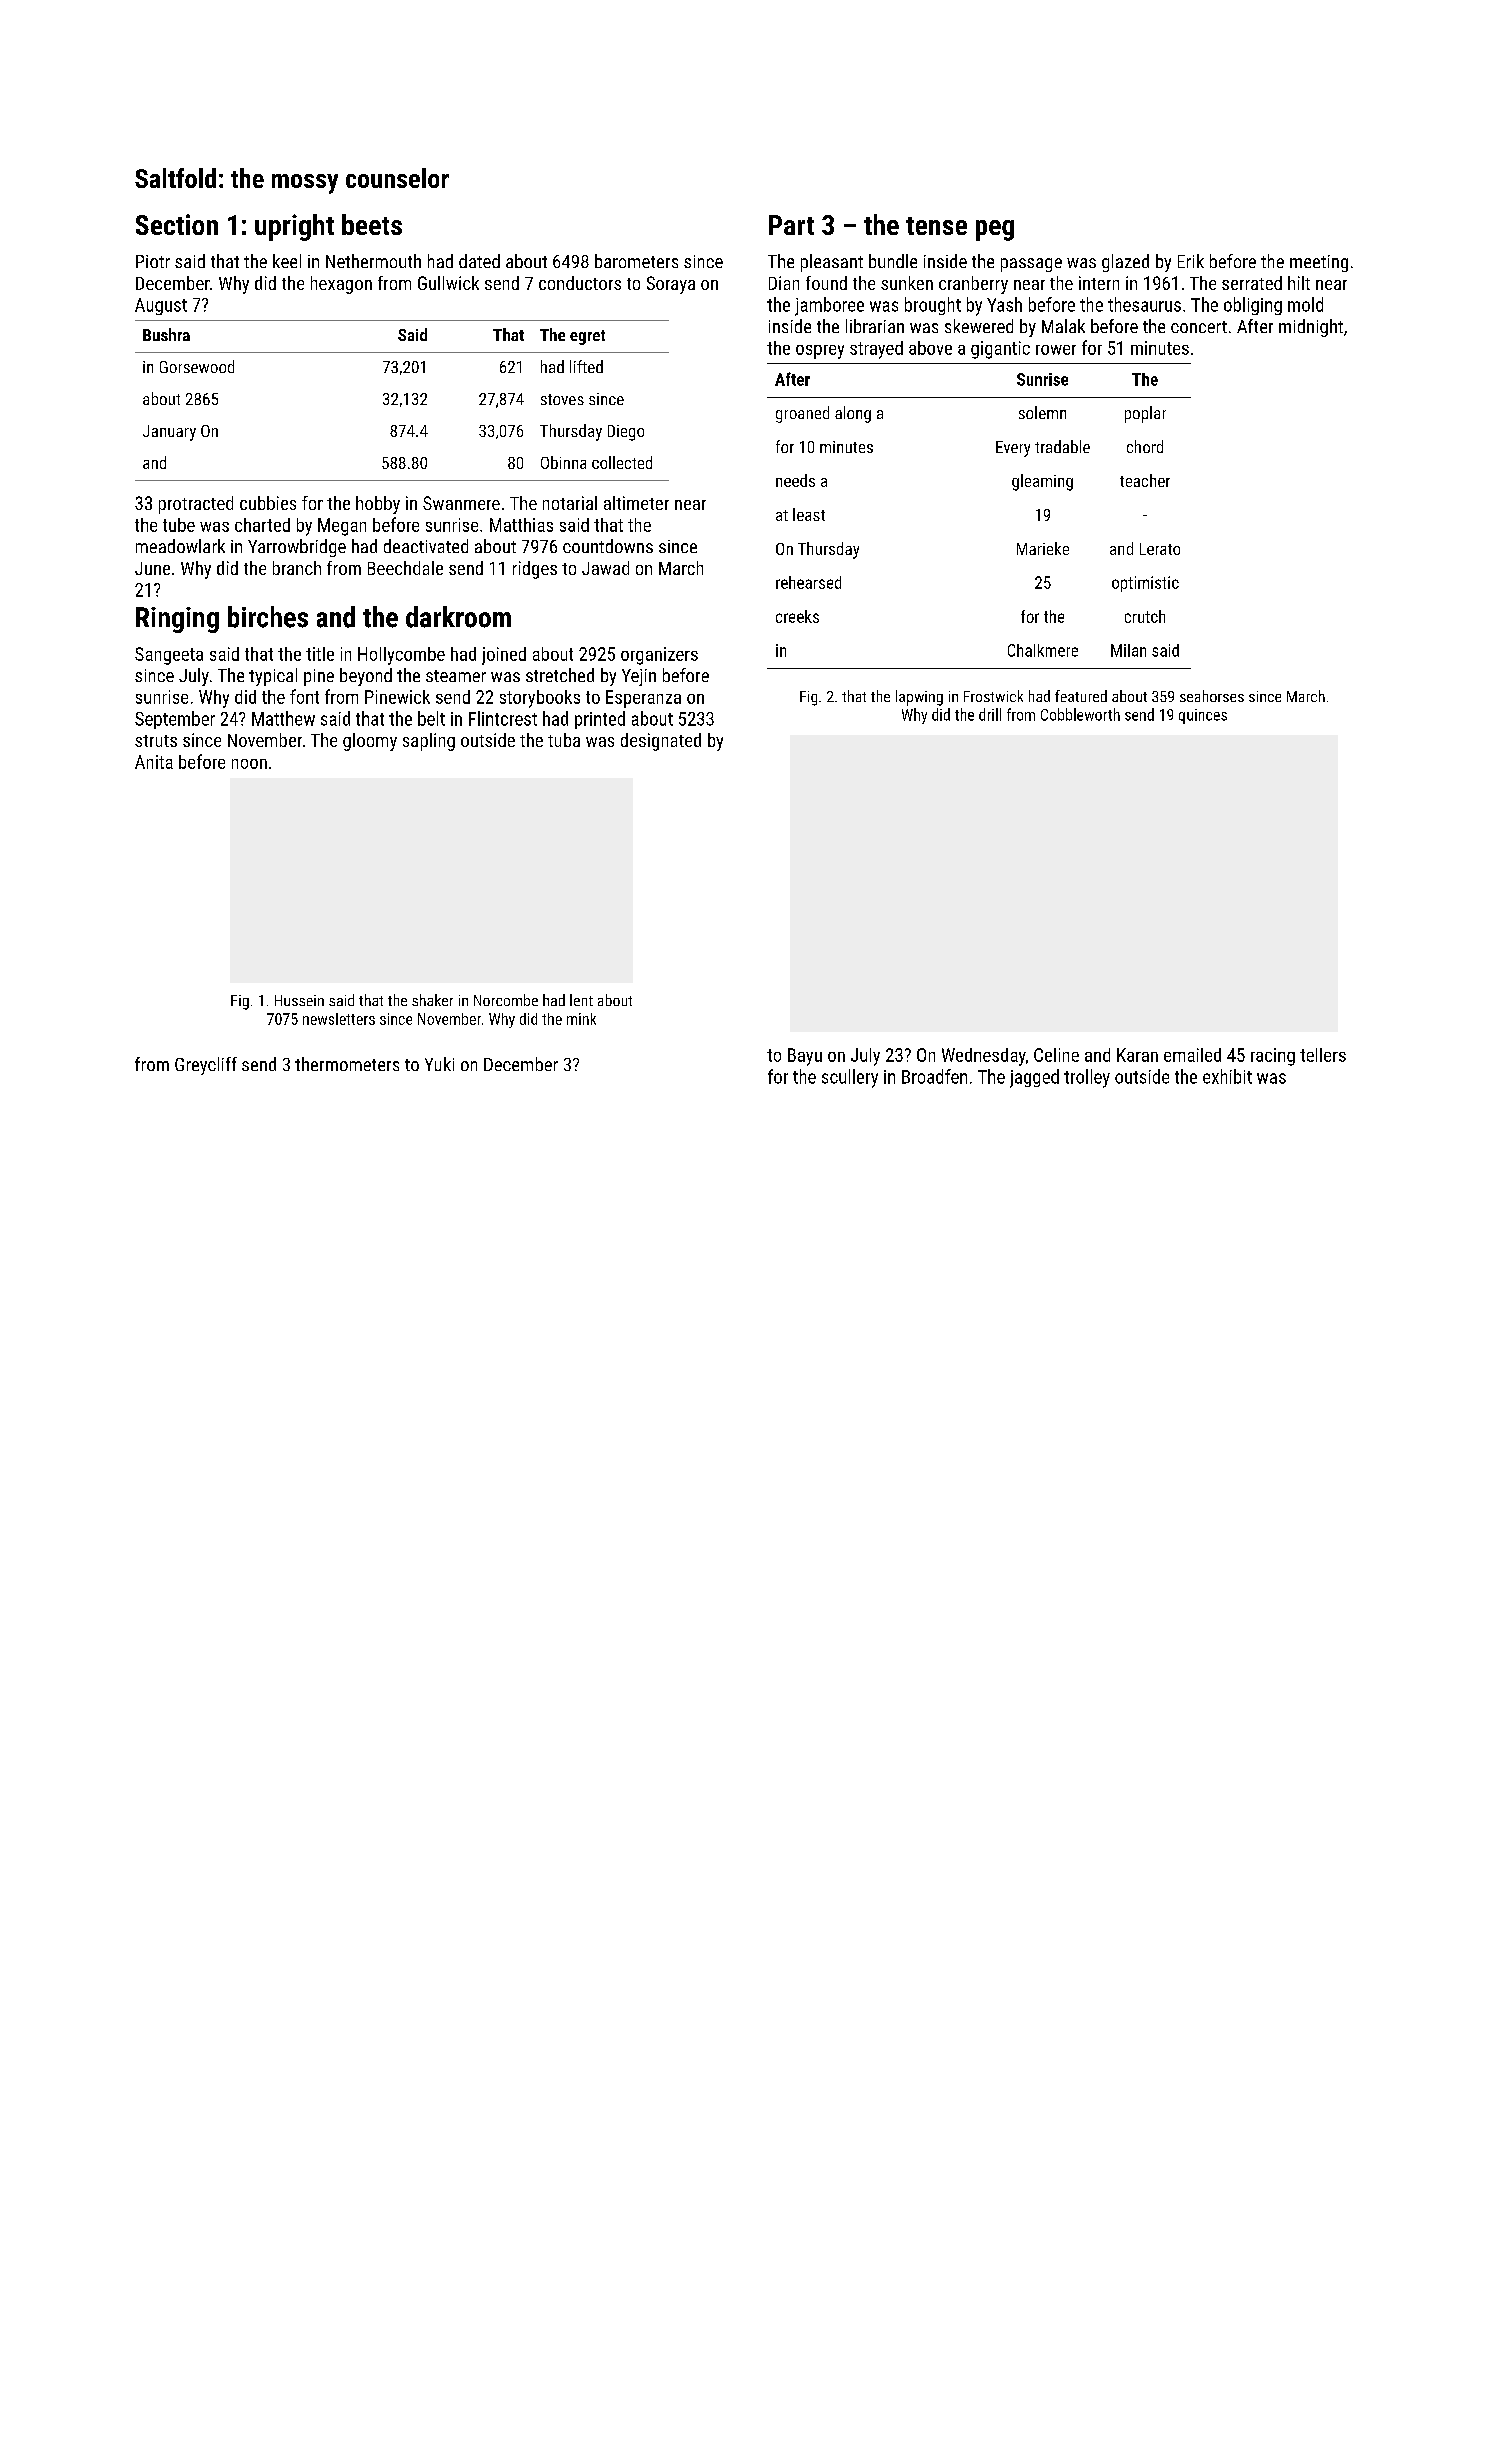 This screenshot has height=2464, width=1496. I want to click on lent, so click(581, 1000).
